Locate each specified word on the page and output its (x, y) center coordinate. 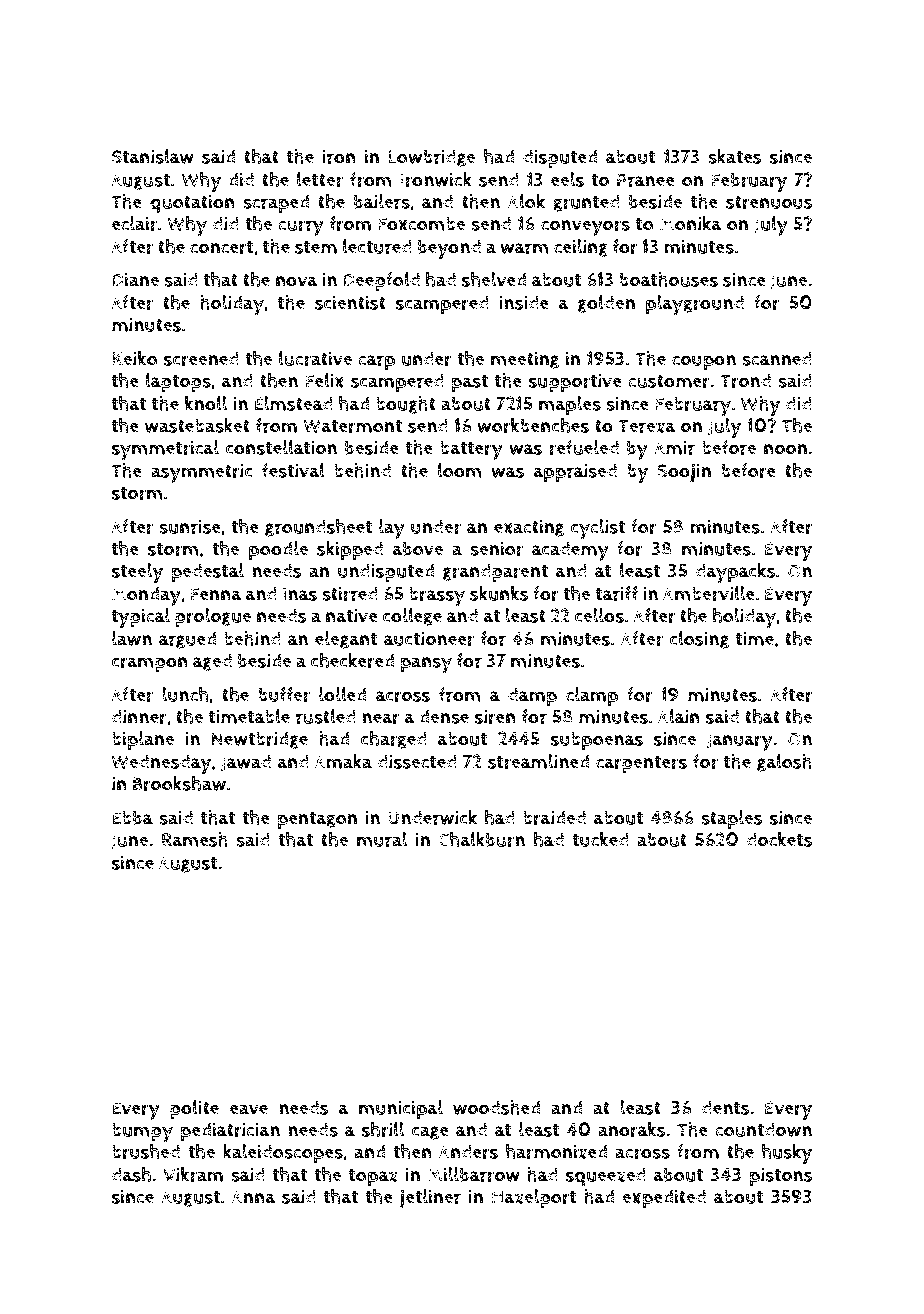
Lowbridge (431, 158)
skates (735, 156)
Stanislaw (153, 156)
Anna (254, 1197)
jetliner (430, 1199)
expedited (664, 1198)
